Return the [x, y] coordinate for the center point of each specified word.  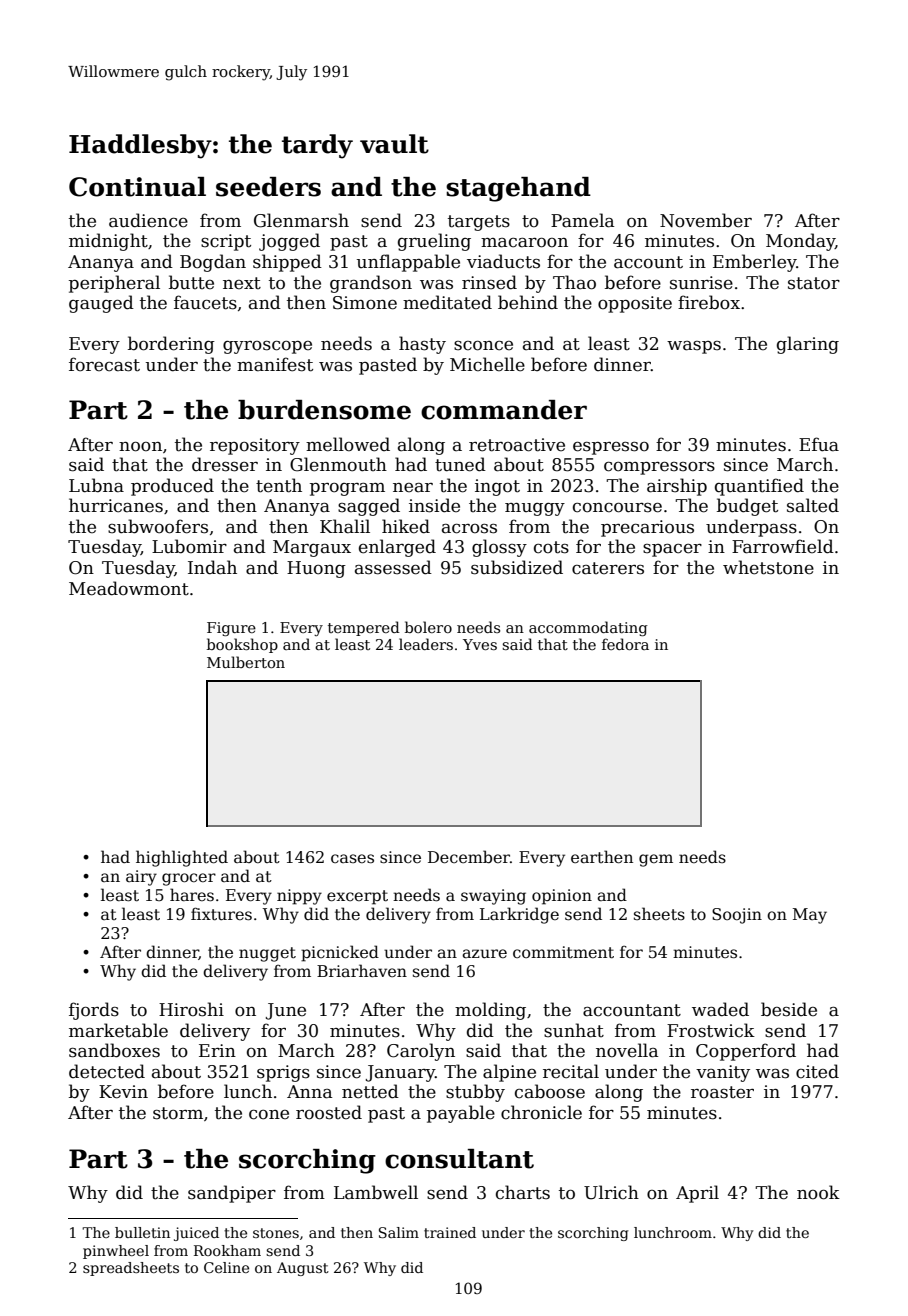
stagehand [518, 189]
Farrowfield [783, 546]
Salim [399, 1232]
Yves [480, 644]
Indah [212, 567]
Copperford [746, 1052]
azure [484, 953]
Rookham [227, 1250]
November [706, 220]
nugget [267, 954]
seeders [268, 187]
